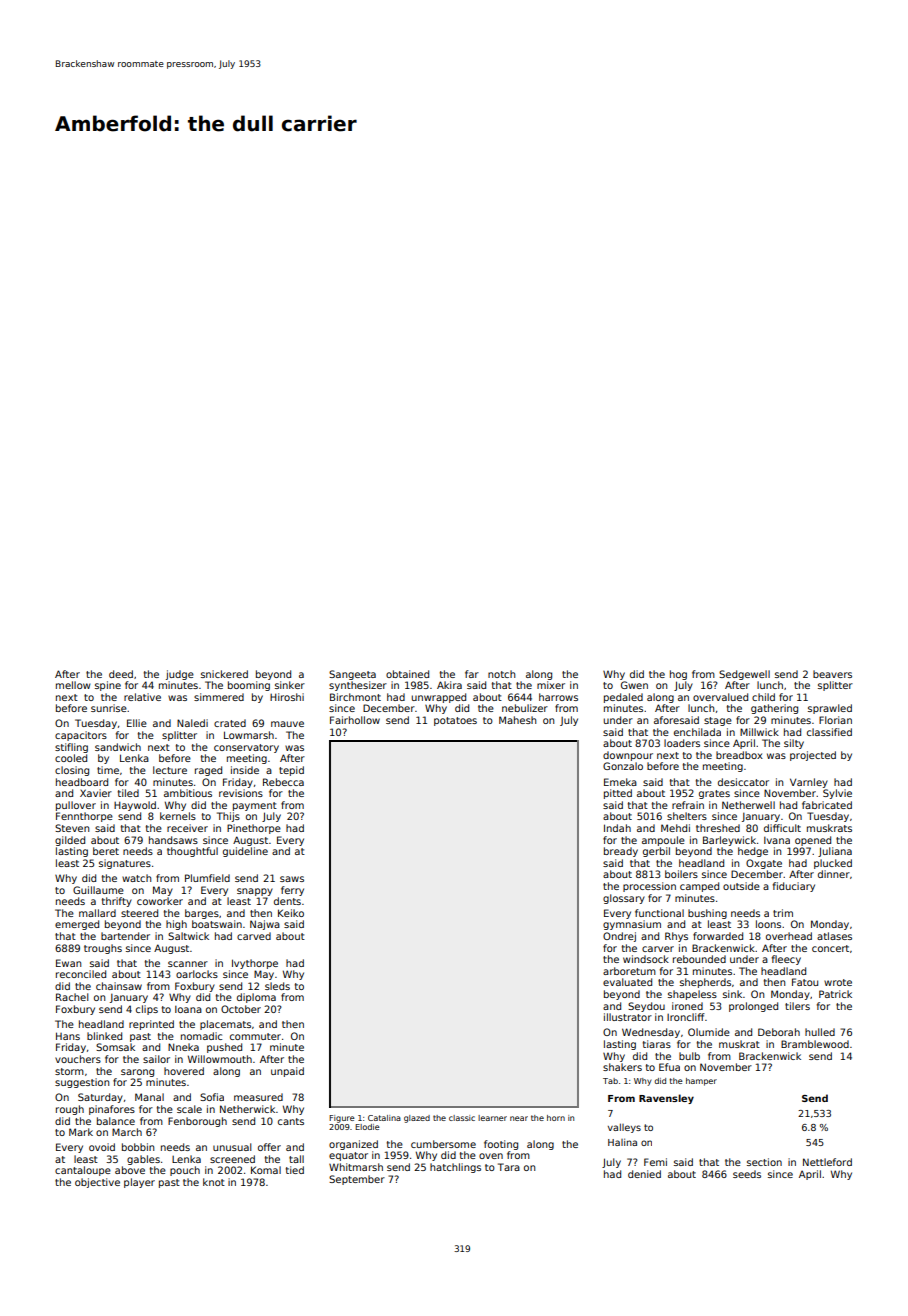 This screenshot has height=1316, width=908. I want to click on September, so click(357, 1180).
